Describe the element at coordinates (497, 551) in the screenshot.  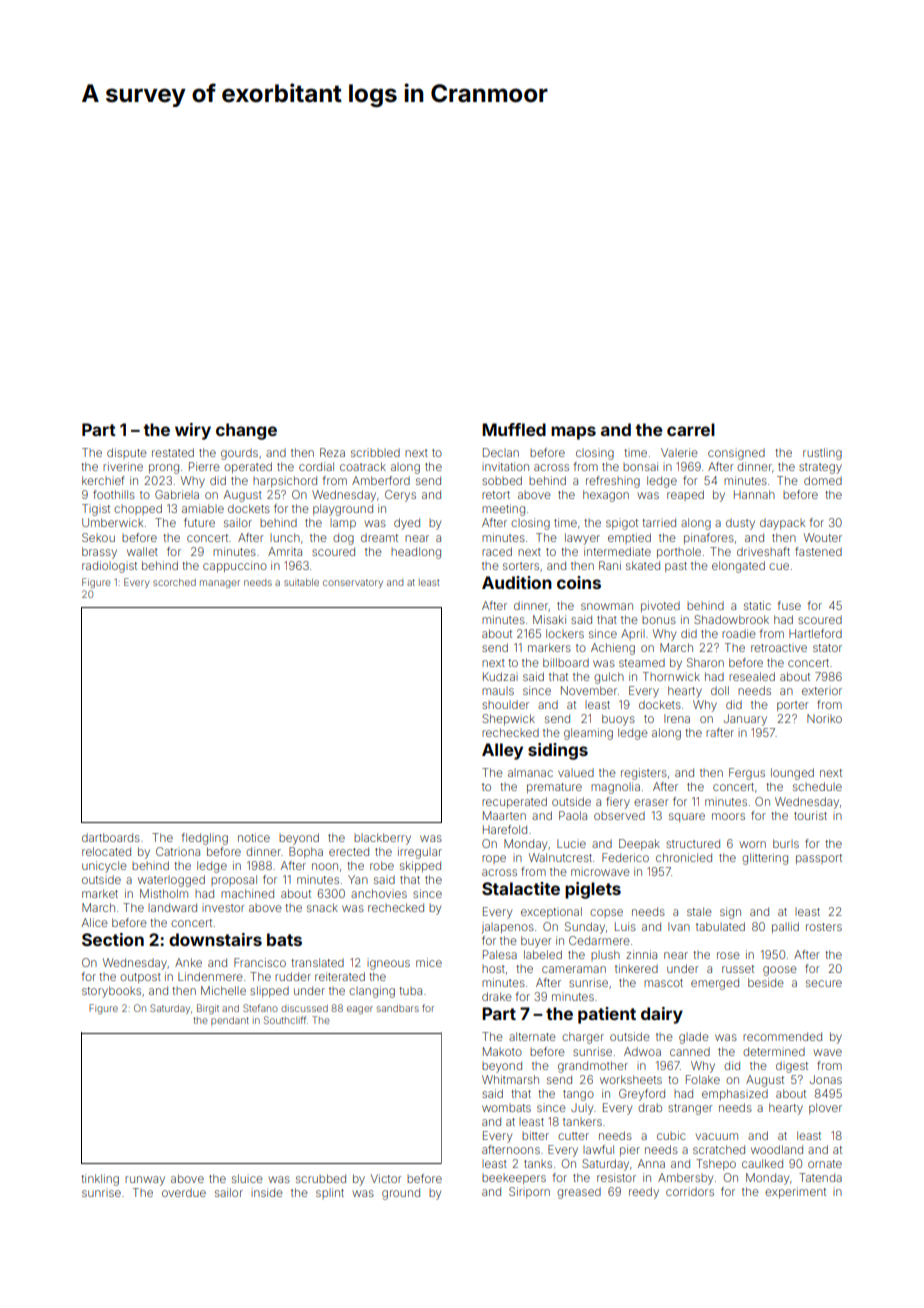
I see `raced` at that location.
